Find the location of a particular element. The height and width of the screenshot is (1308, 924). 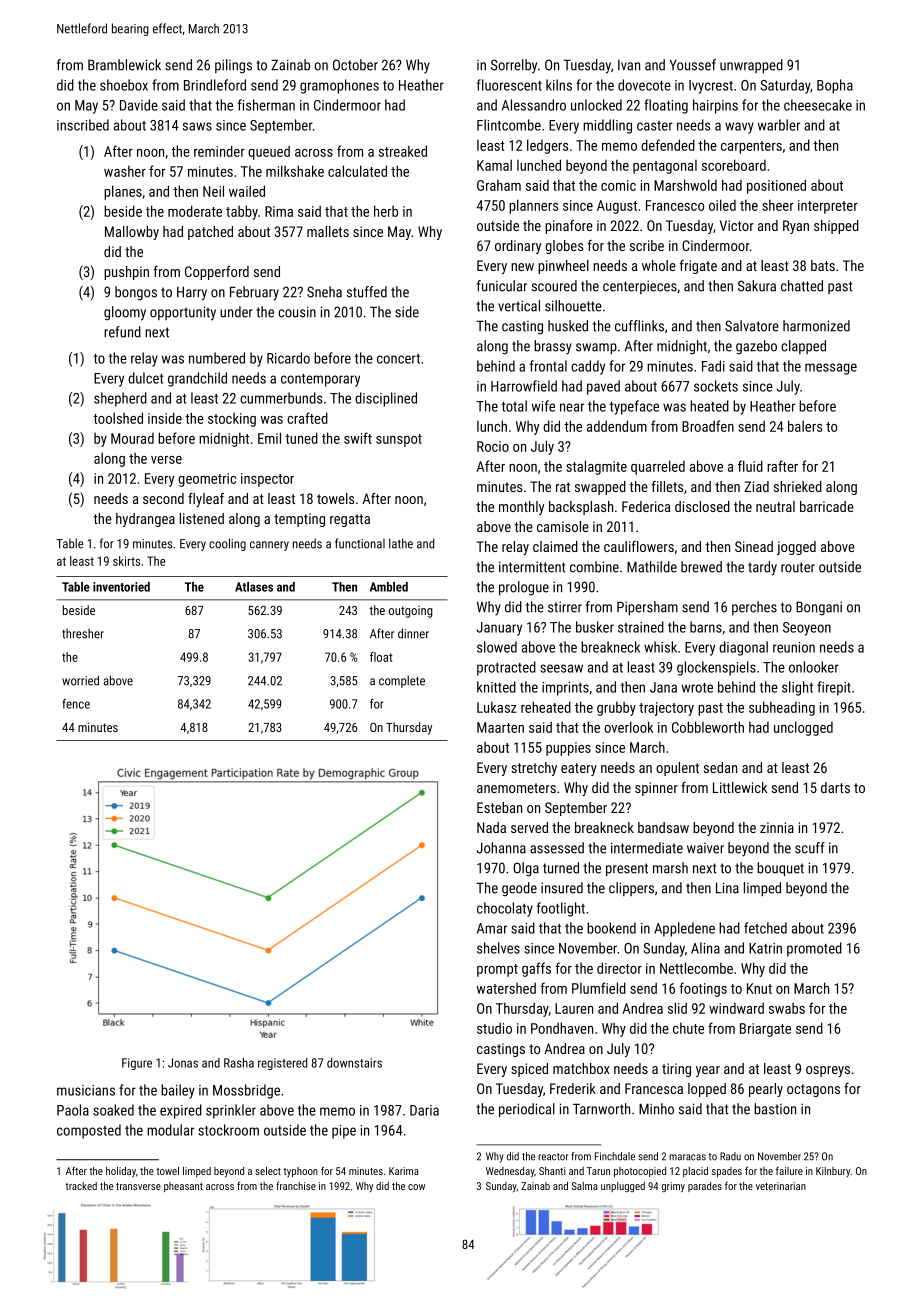

router is located at coordinates (798, 567).
